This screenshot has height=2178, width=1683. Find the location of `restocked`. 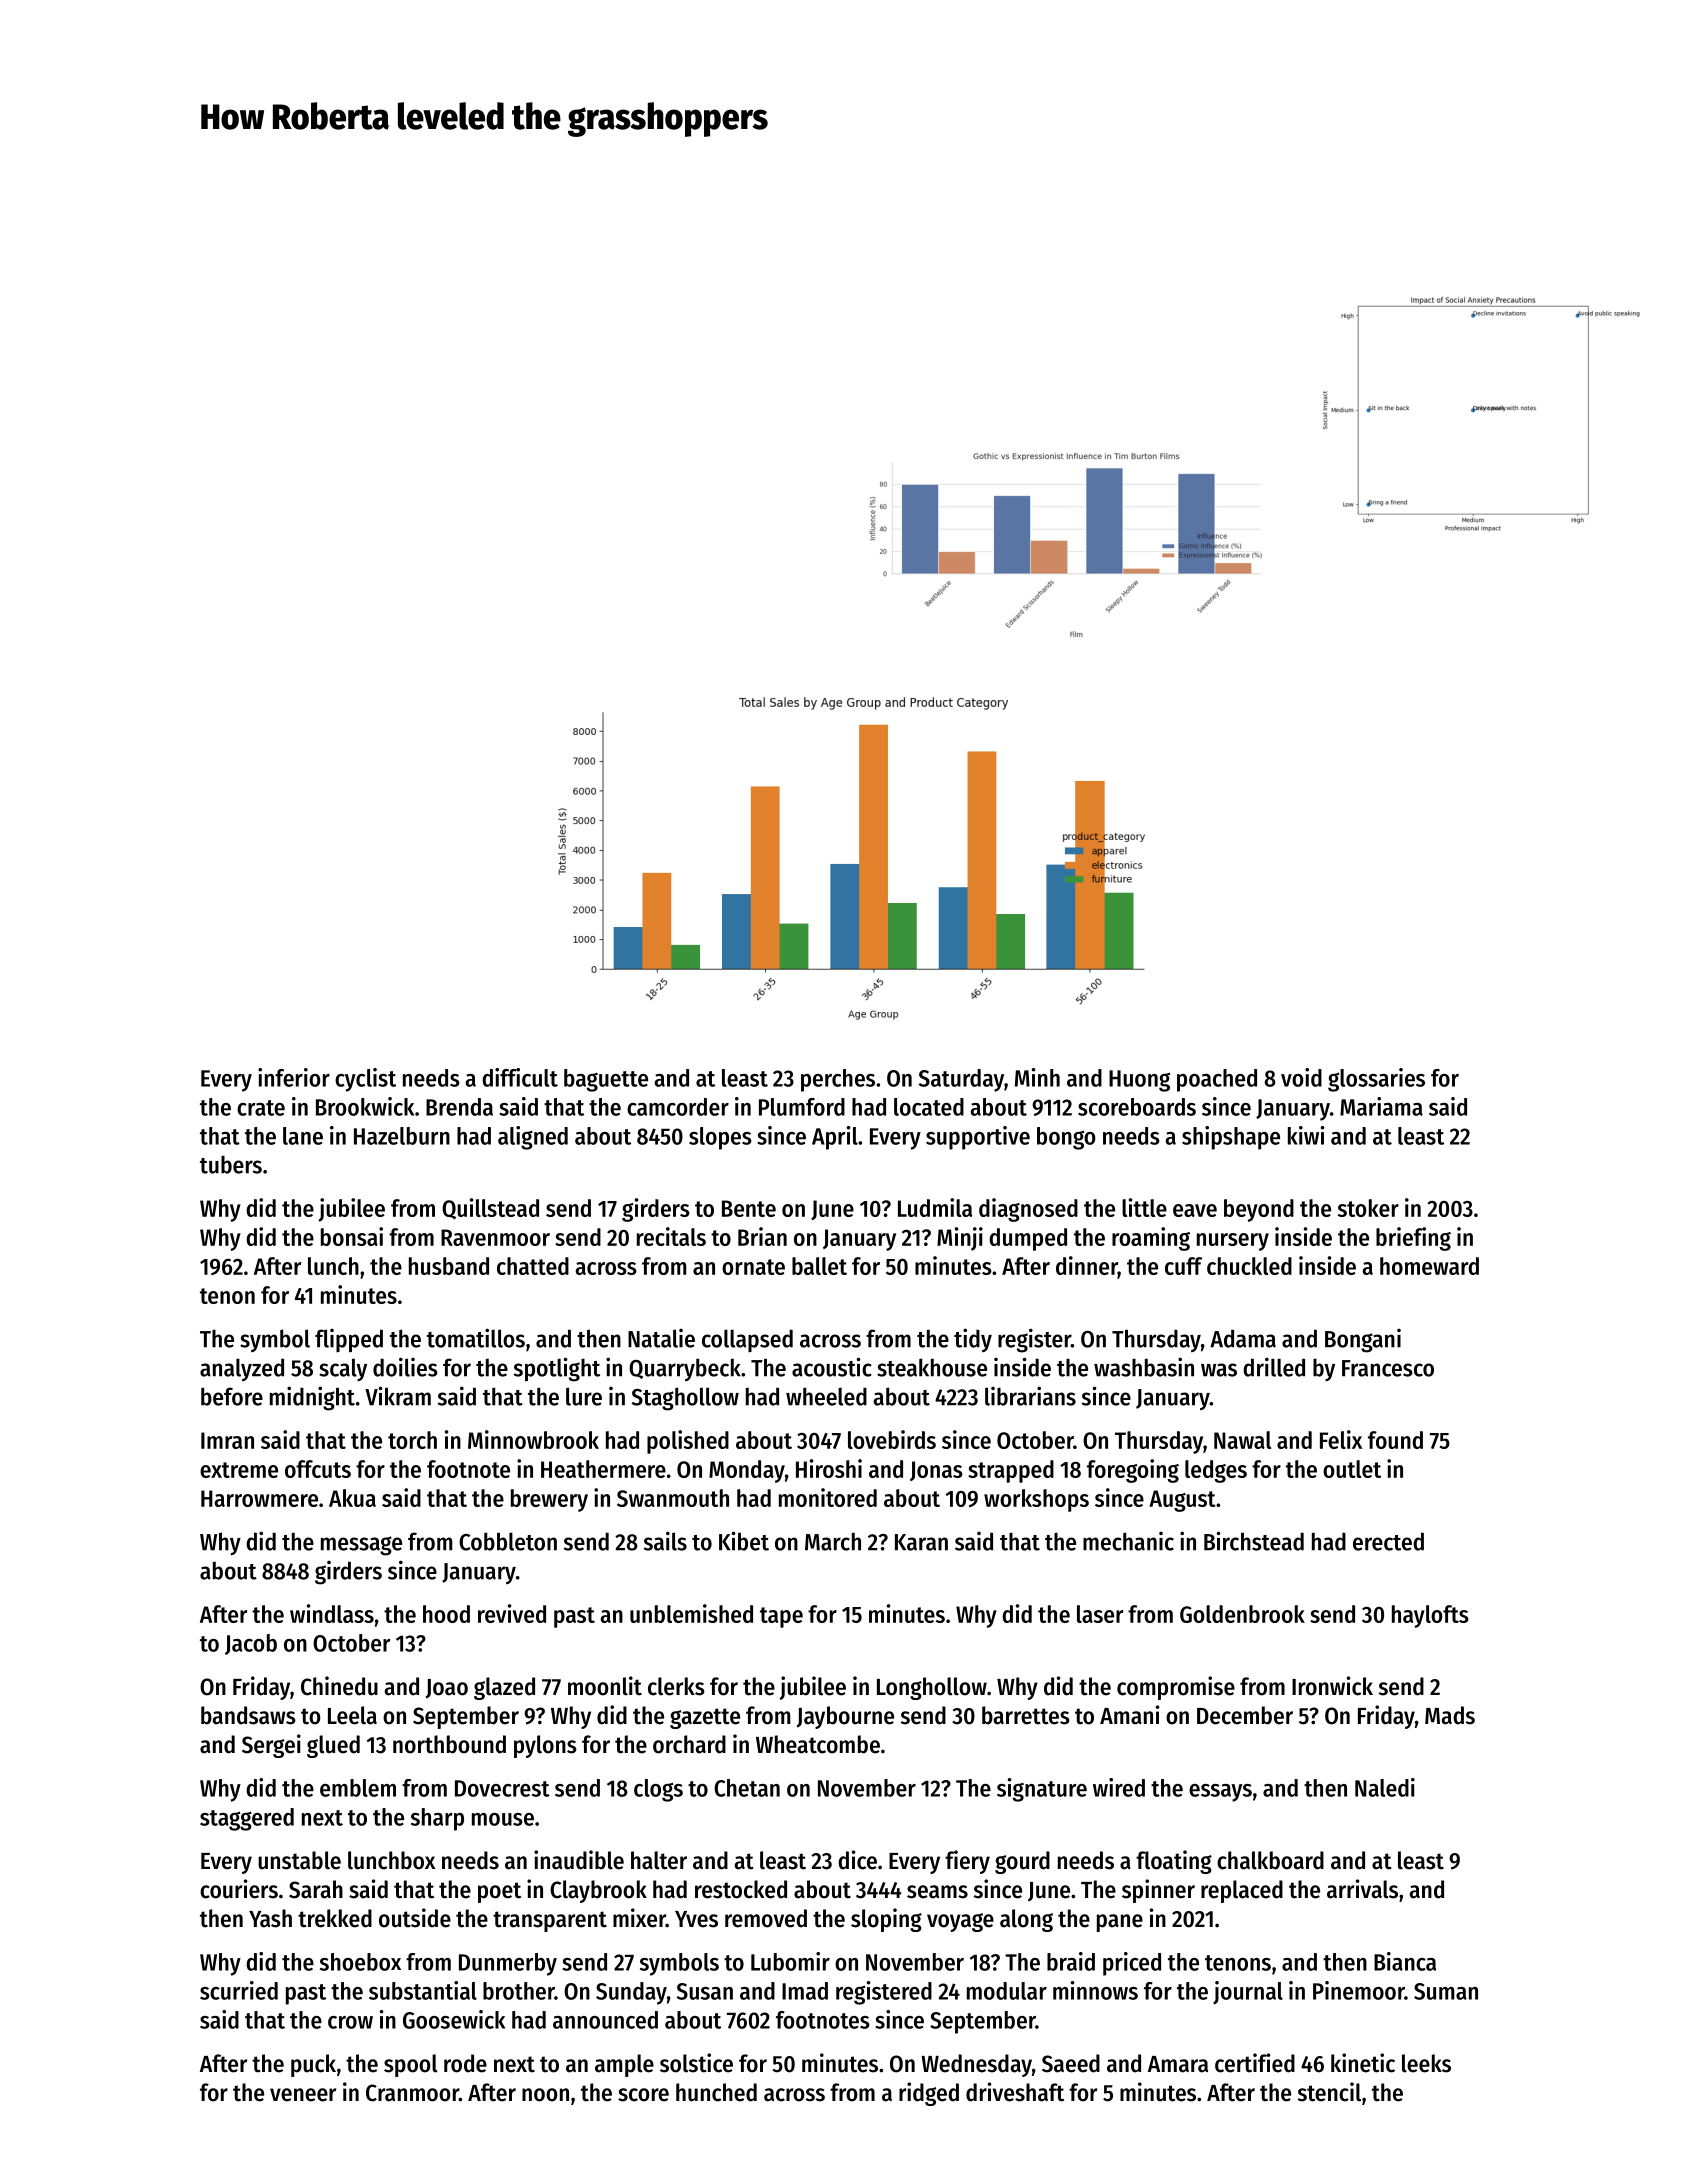

restocked is located at coordinates (741, 1889).
